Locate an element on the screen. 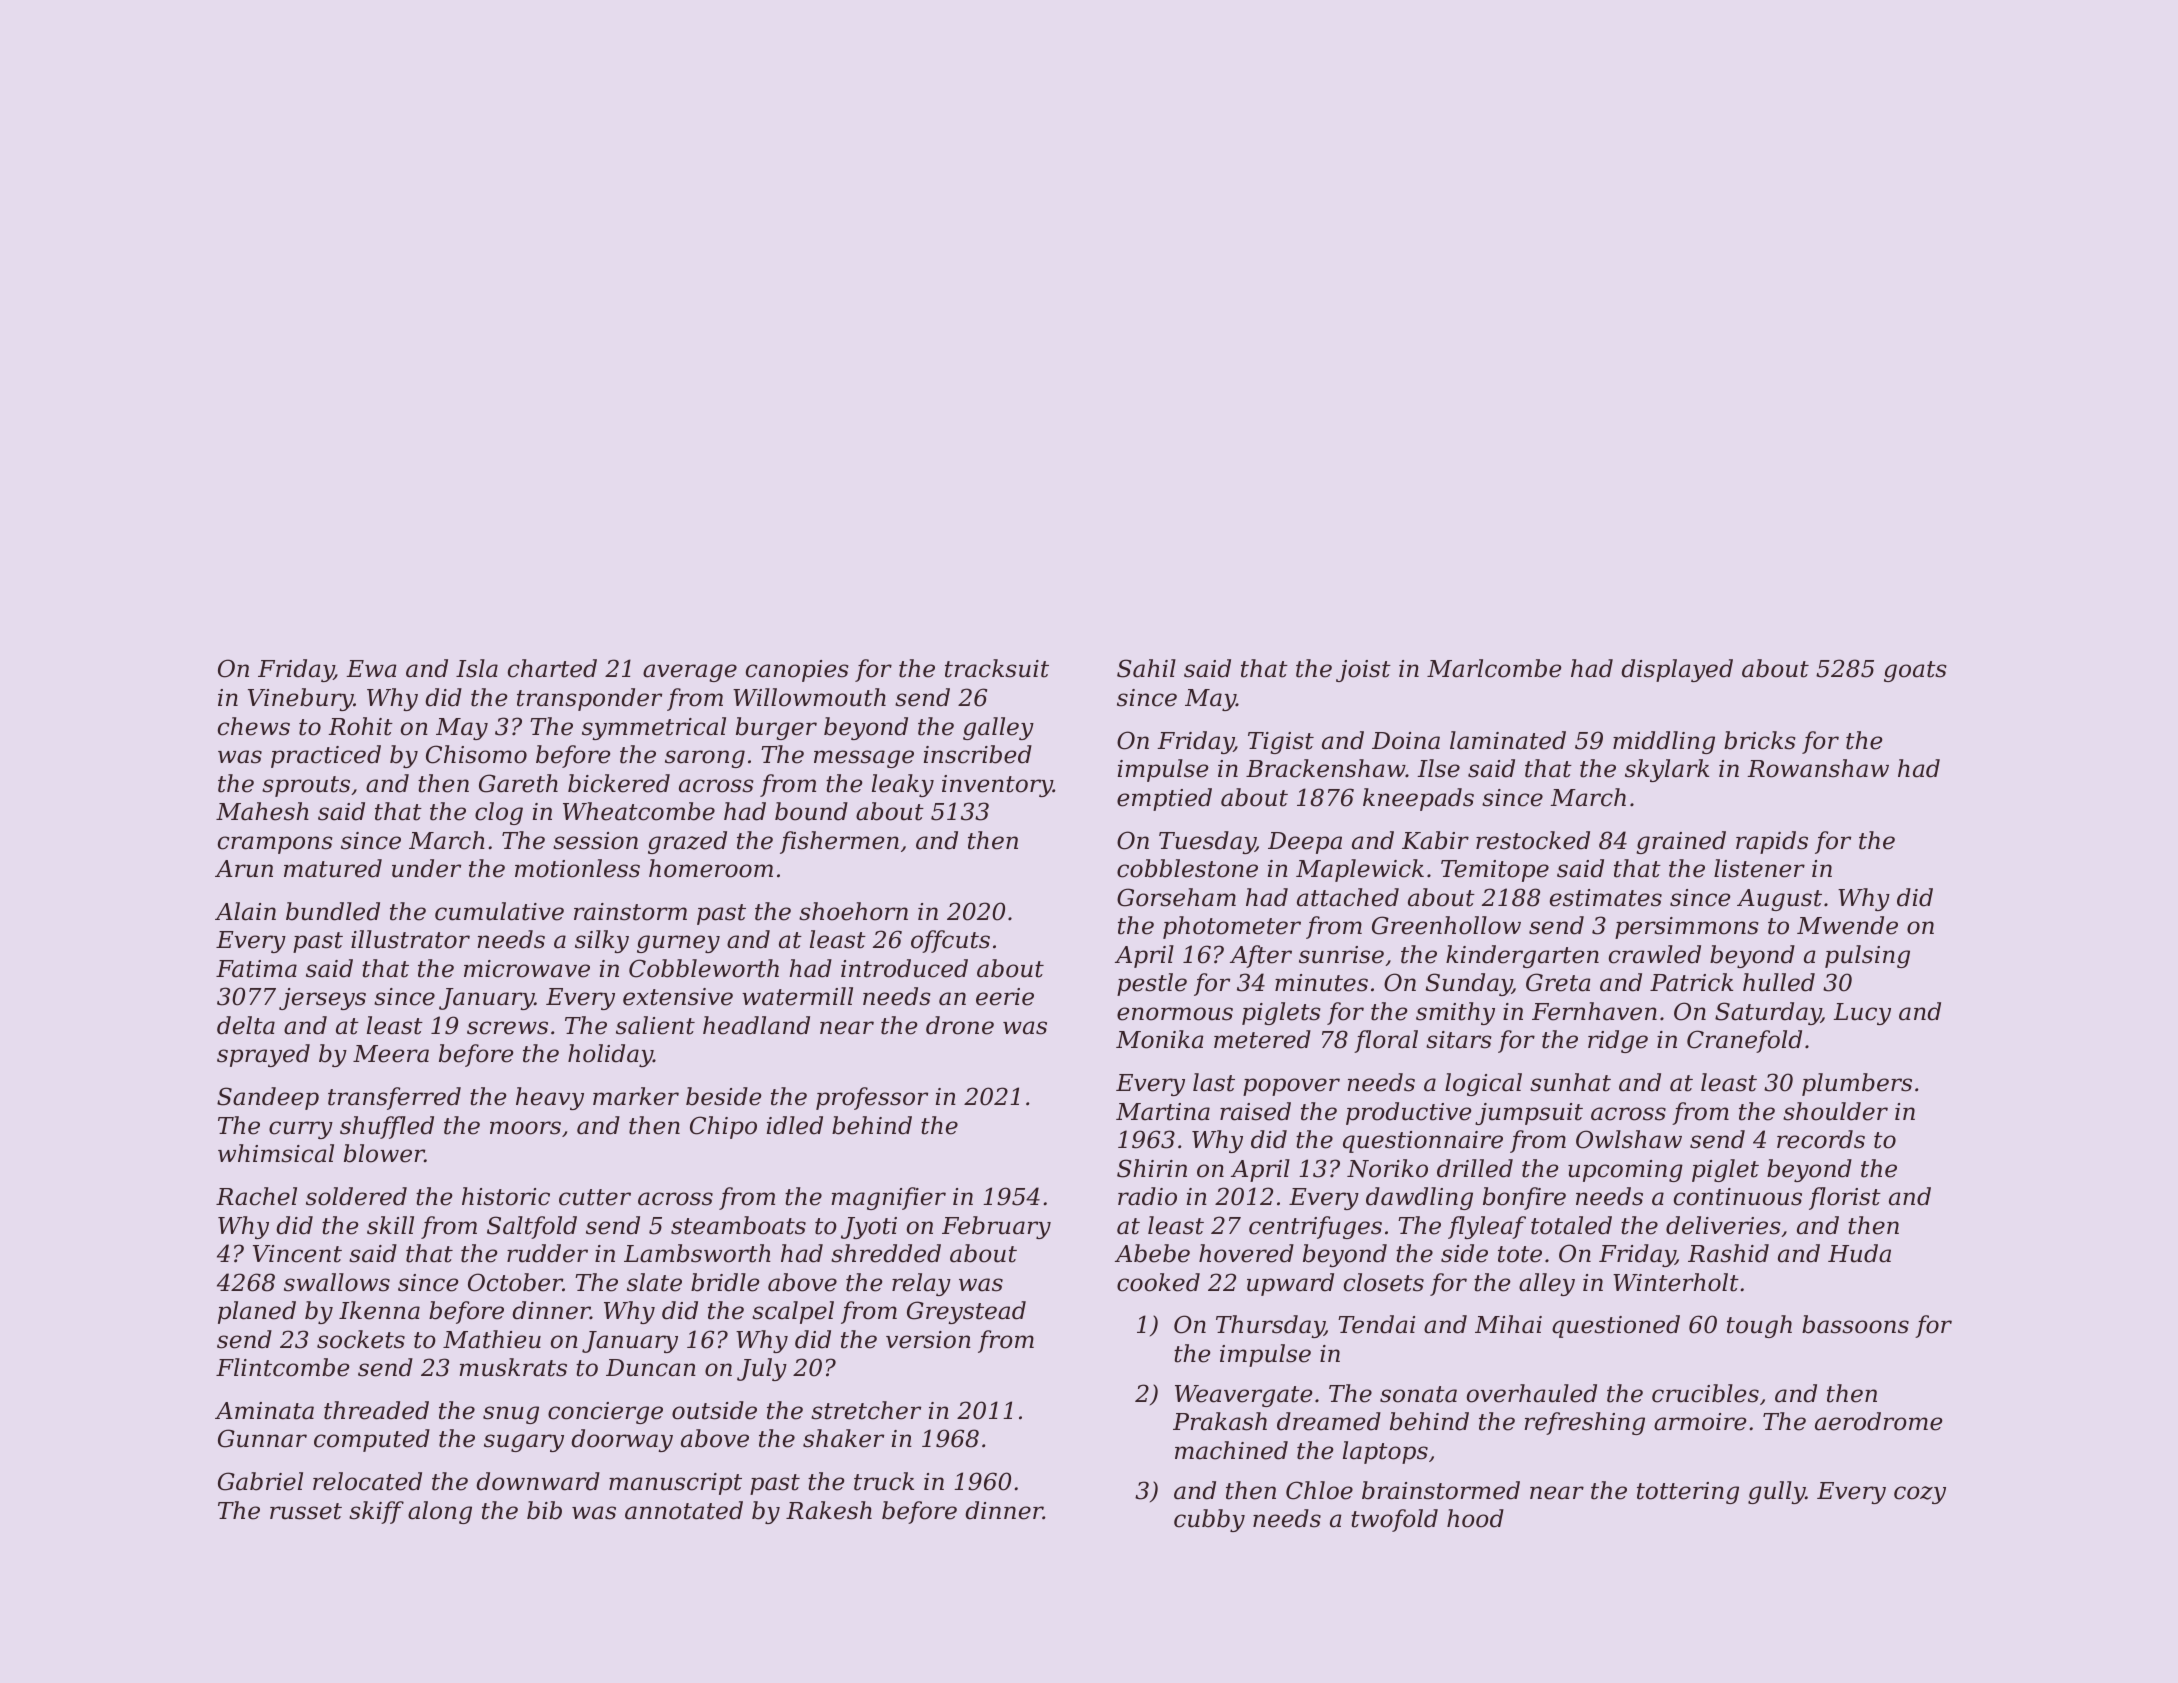 The height and width of the screenshot is (1683, 2178). Shirin is located at coordinates (1152, 1168).
